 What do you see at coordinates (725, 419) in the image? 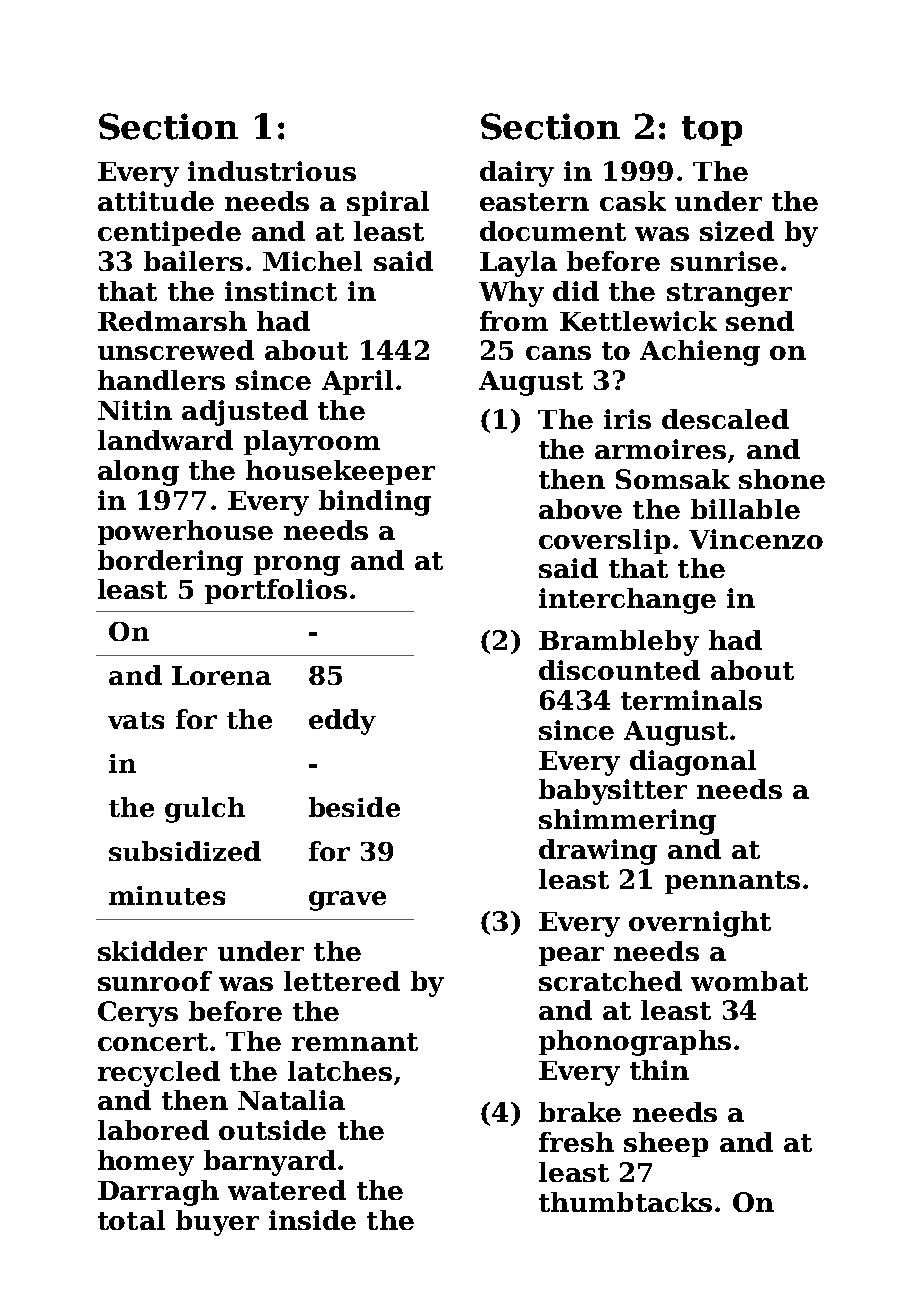
I see `descaled` at bounding box center [725, 419].
